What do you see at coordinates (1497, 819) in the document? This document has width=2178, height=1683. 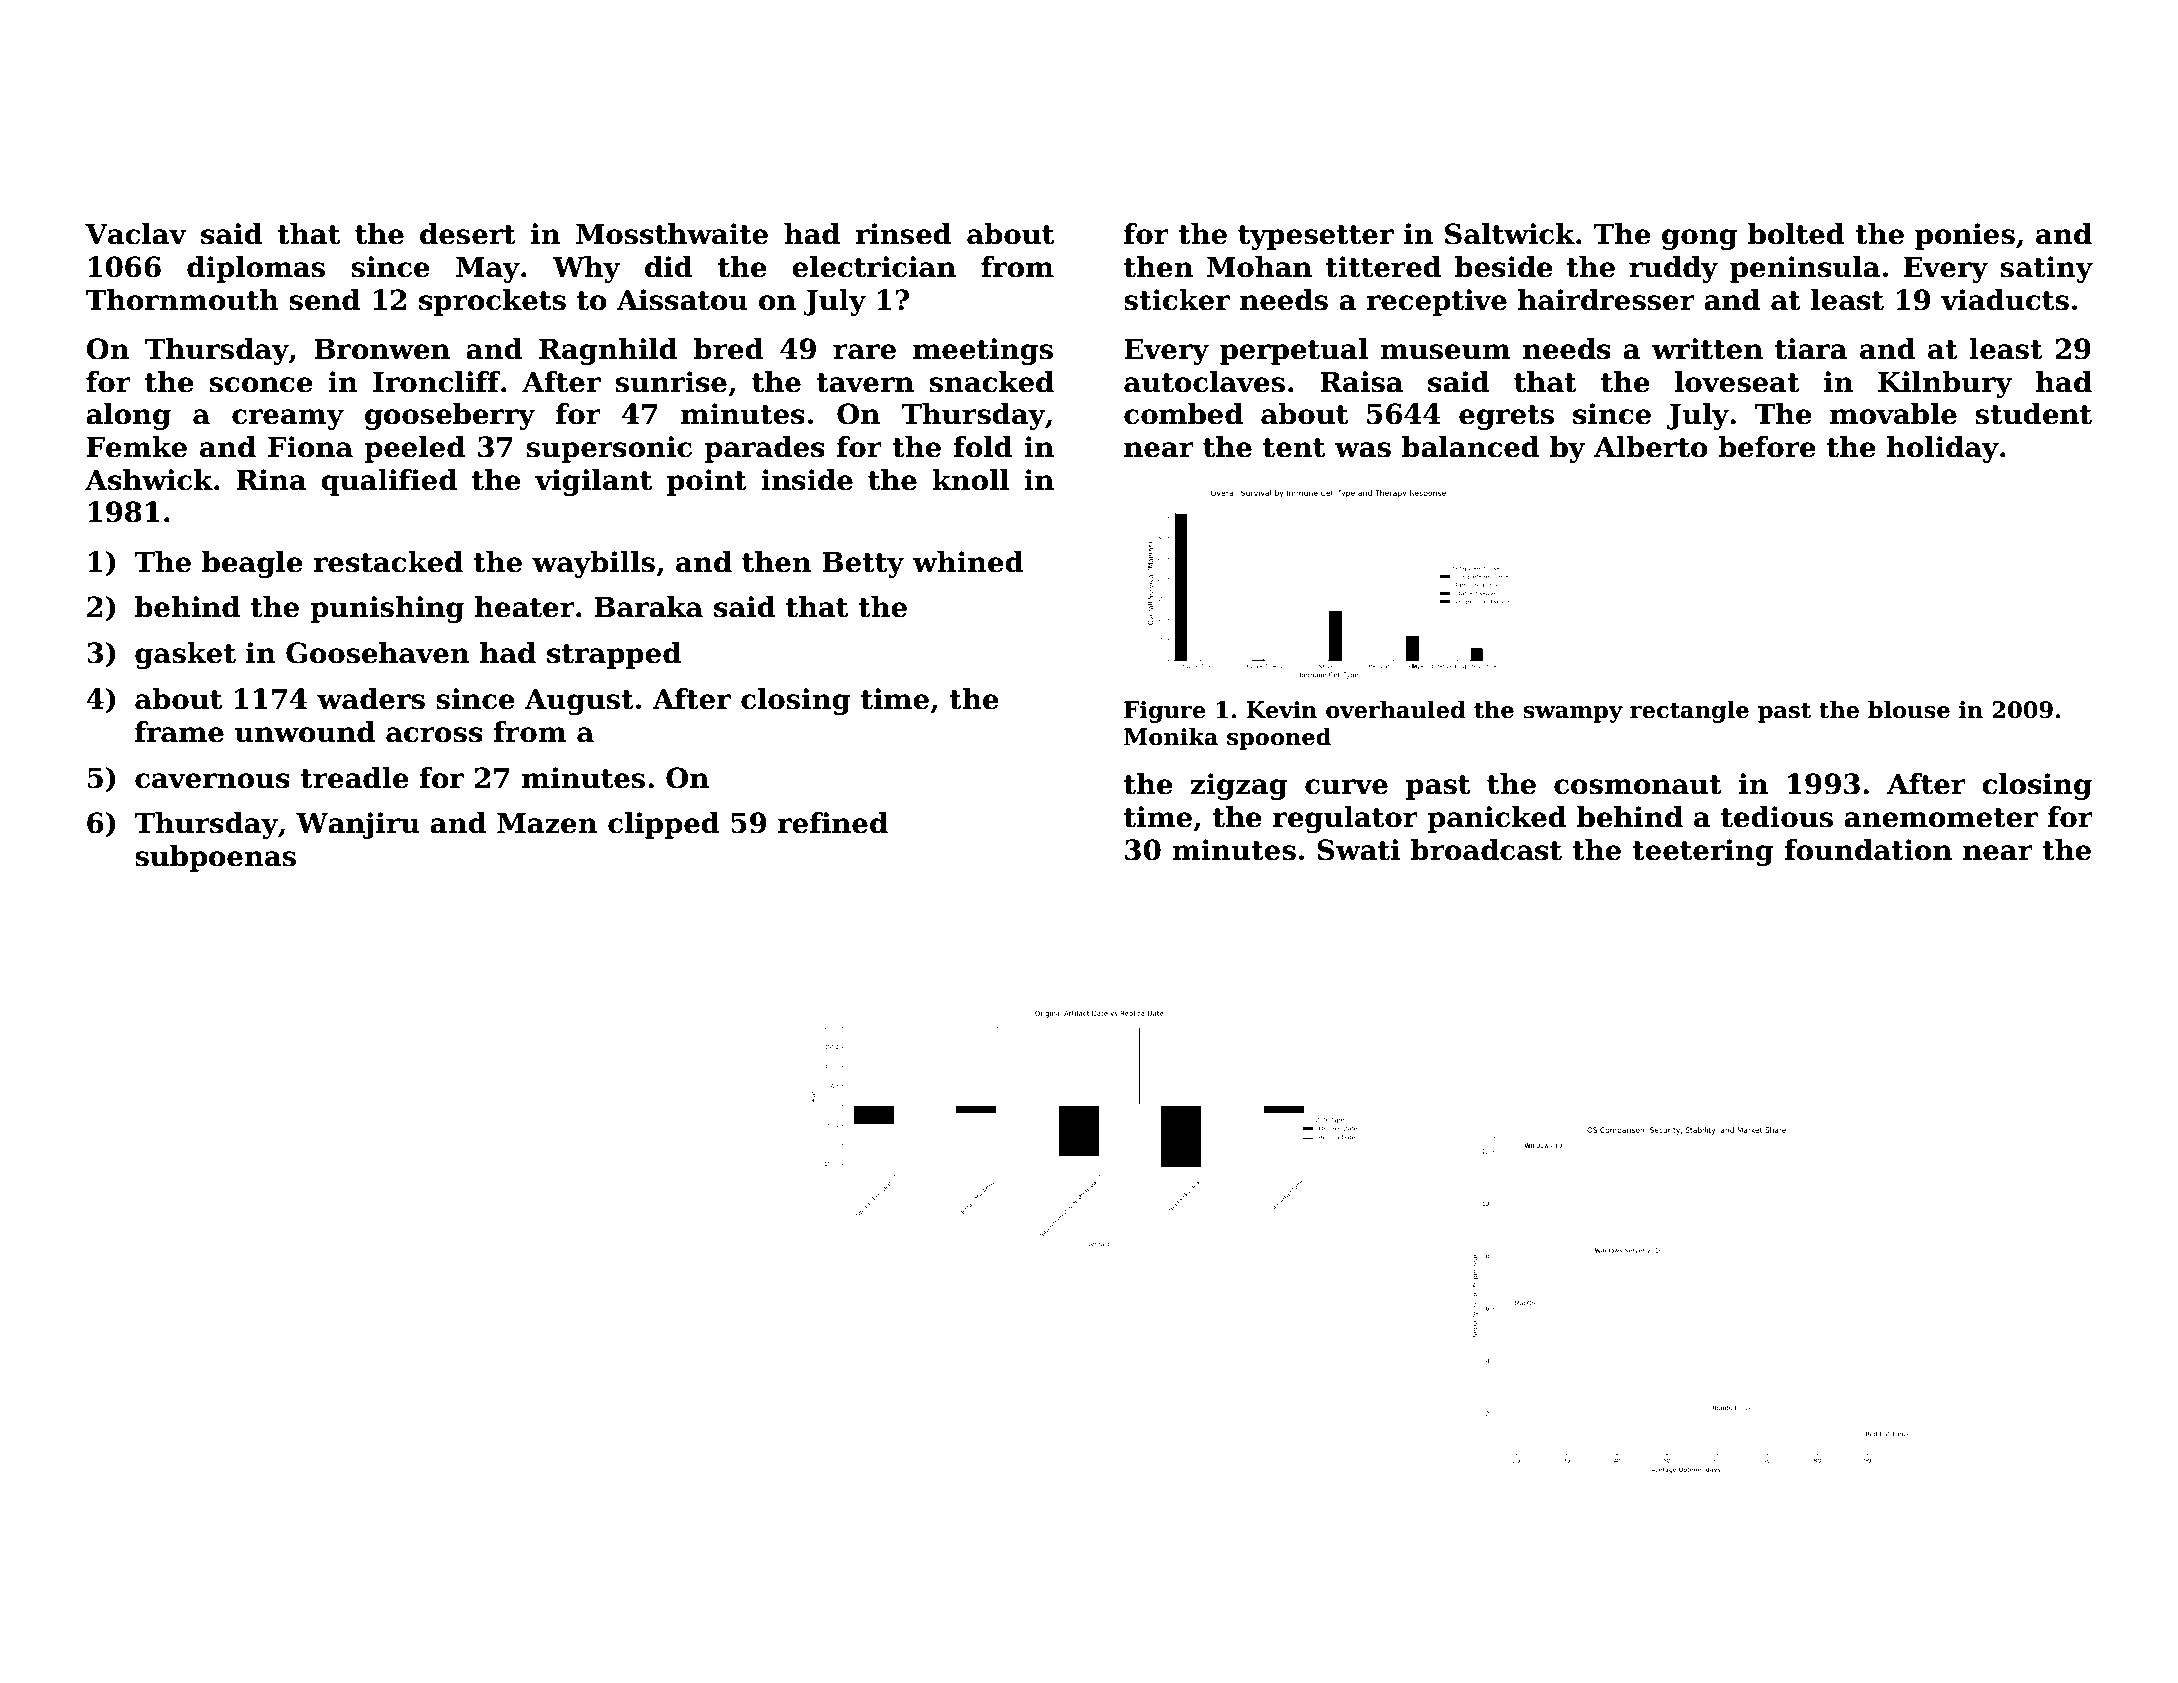 I see `panicked` at bounding box center [1497, 819].
